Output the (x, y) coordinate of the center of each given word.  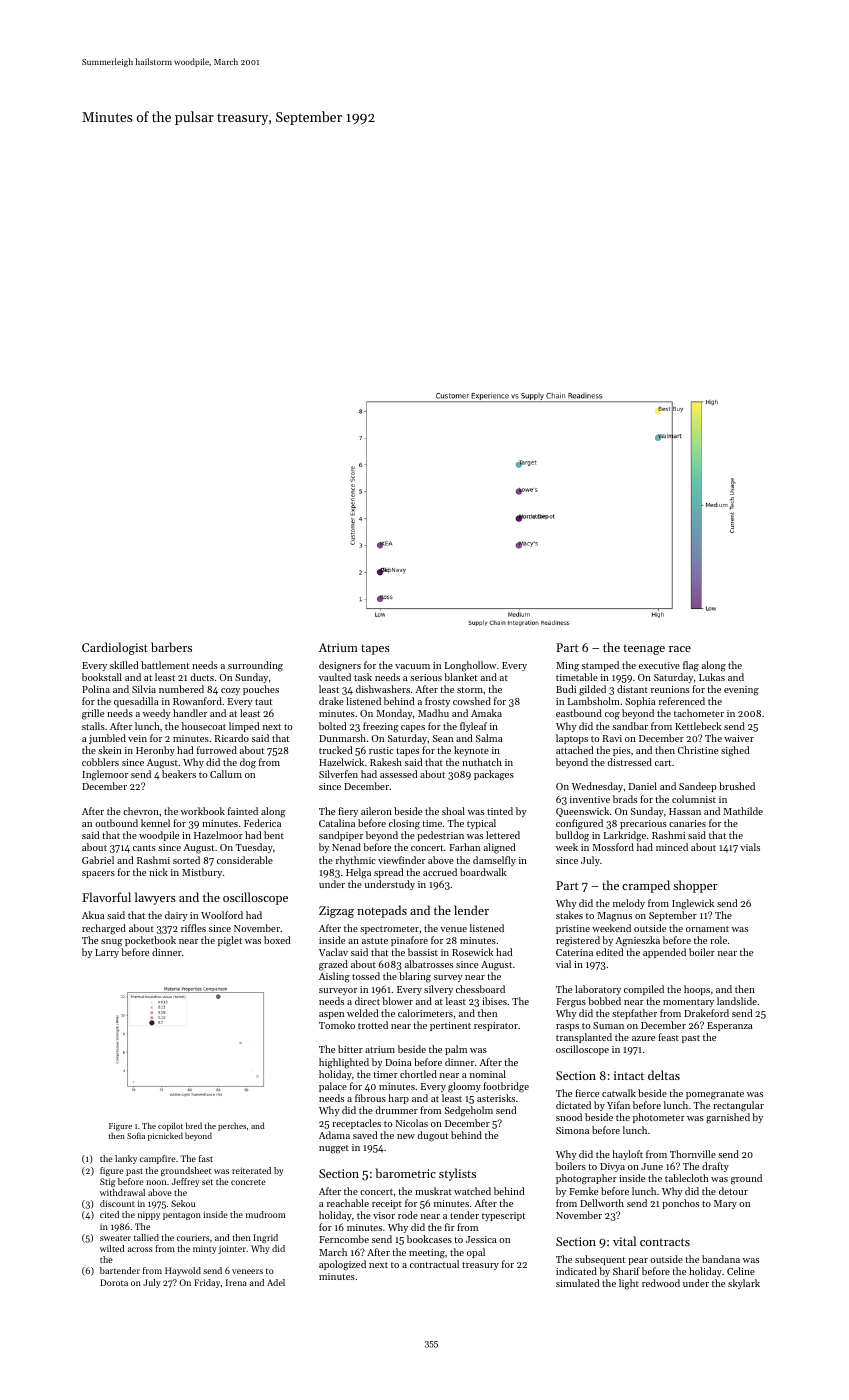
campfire (158, 1159)
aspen (331, 1015)
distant (632, 689)
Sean (443, 738)
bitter (350, 1049)
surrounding (255, 666)
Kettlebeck (698, 726)
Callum (226, 774)
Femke (583, 1191)
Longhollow (470, 666)
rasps (567, 1027)
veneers (247, 1271)
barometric (406, 1173)
